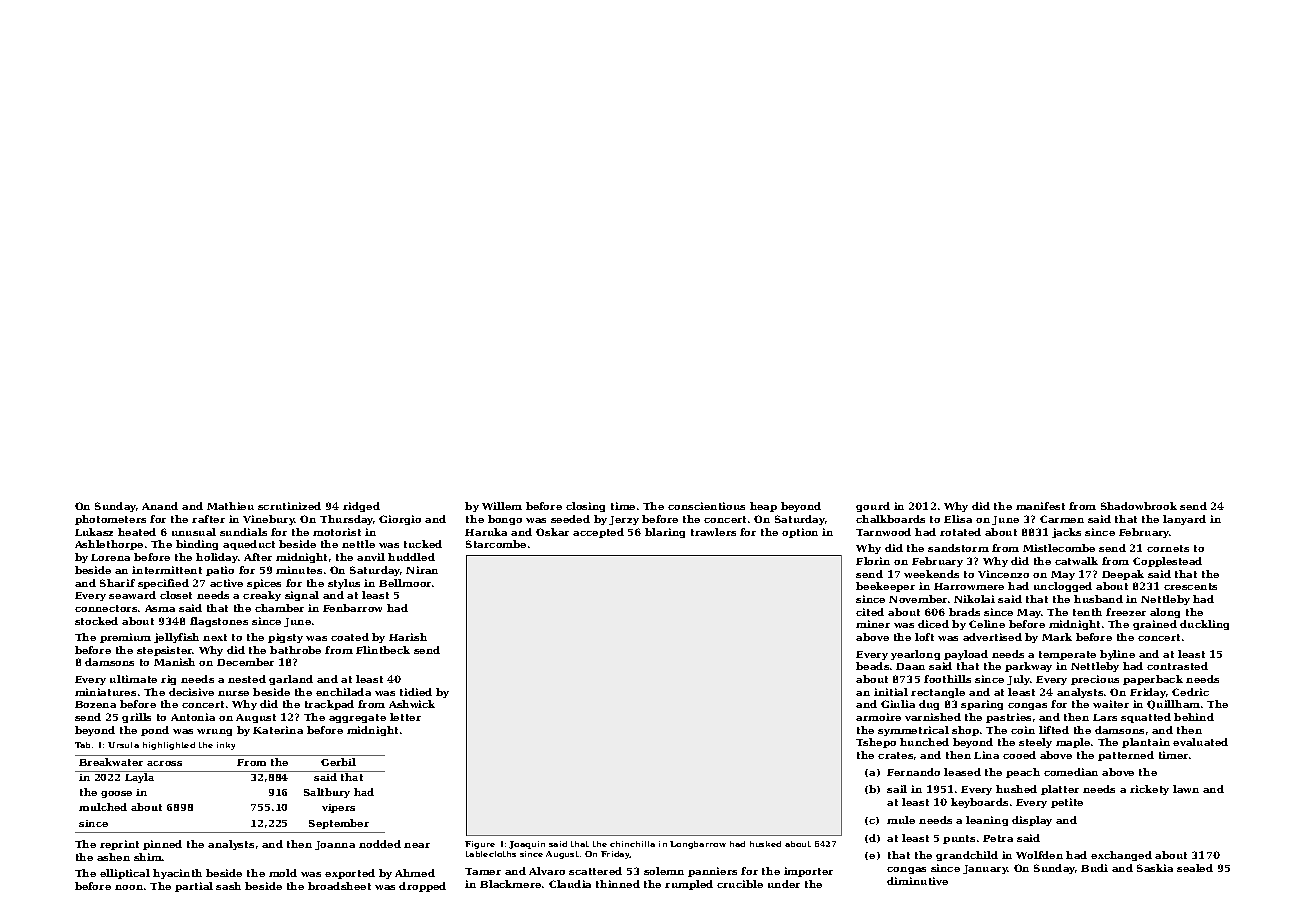  I want to click on gourd, so click(873, 507).
